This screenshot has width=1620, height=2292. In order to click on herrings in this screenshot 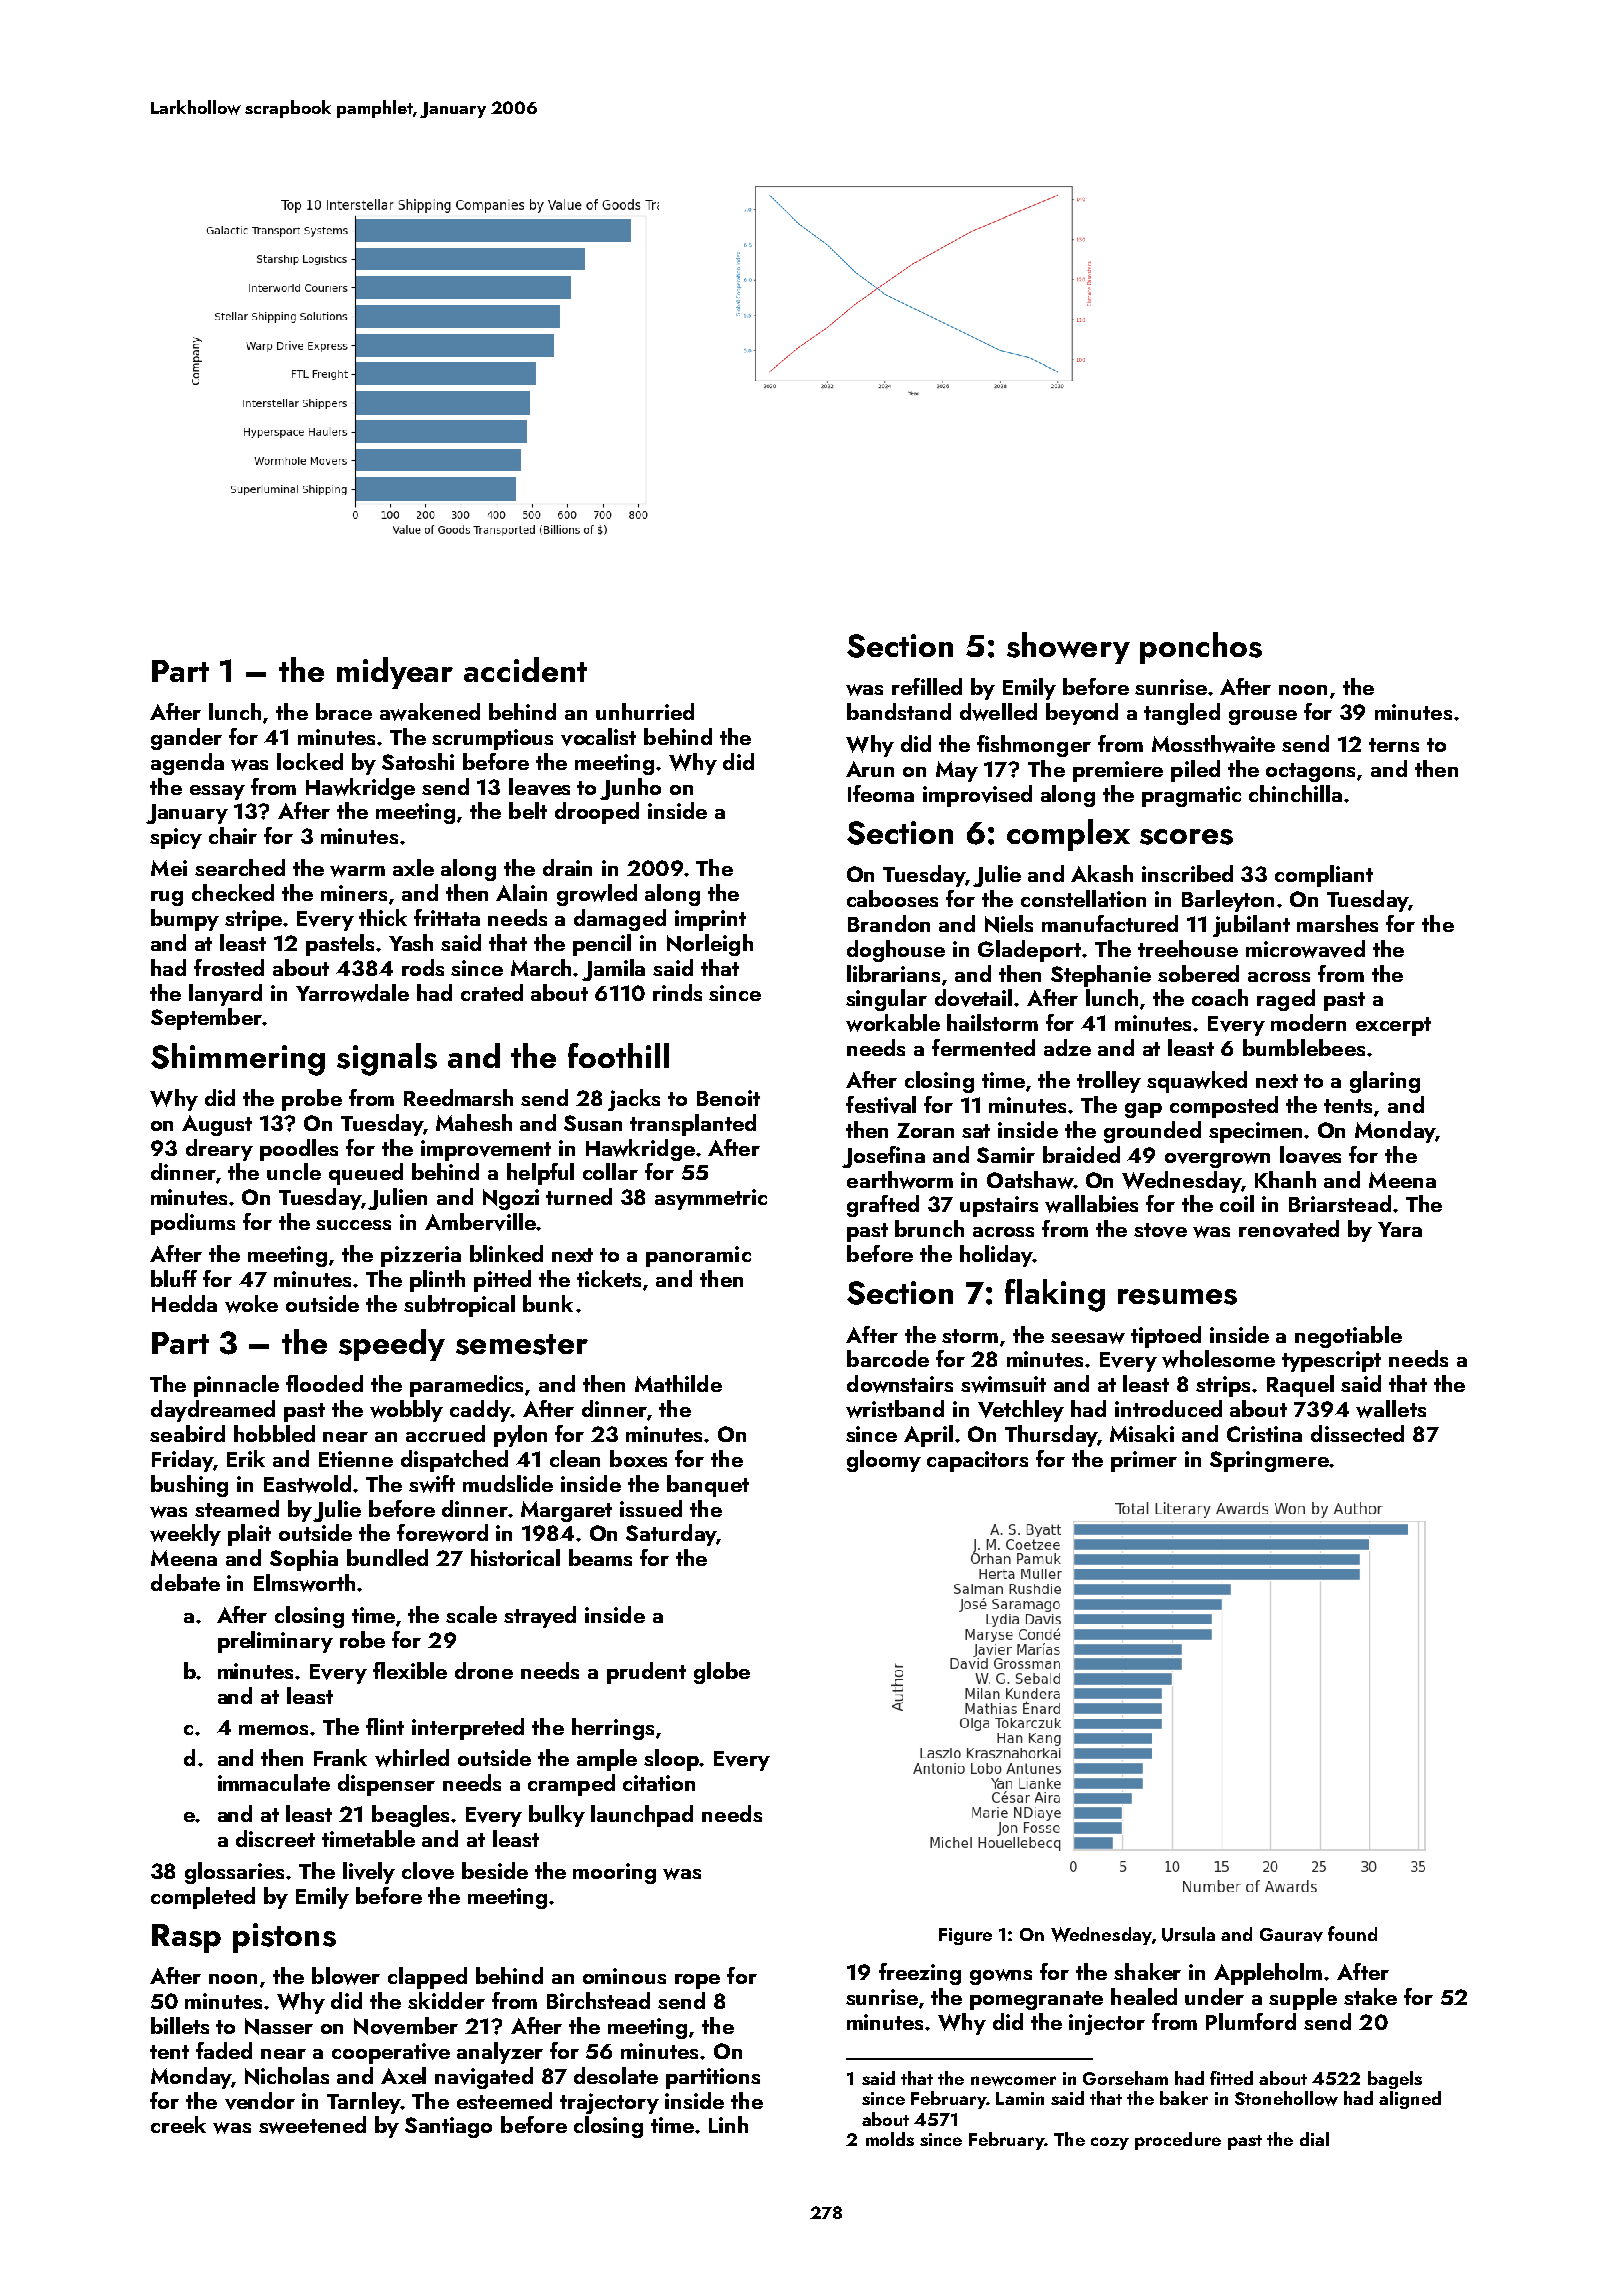, I will do `click(613, 1729)`.
